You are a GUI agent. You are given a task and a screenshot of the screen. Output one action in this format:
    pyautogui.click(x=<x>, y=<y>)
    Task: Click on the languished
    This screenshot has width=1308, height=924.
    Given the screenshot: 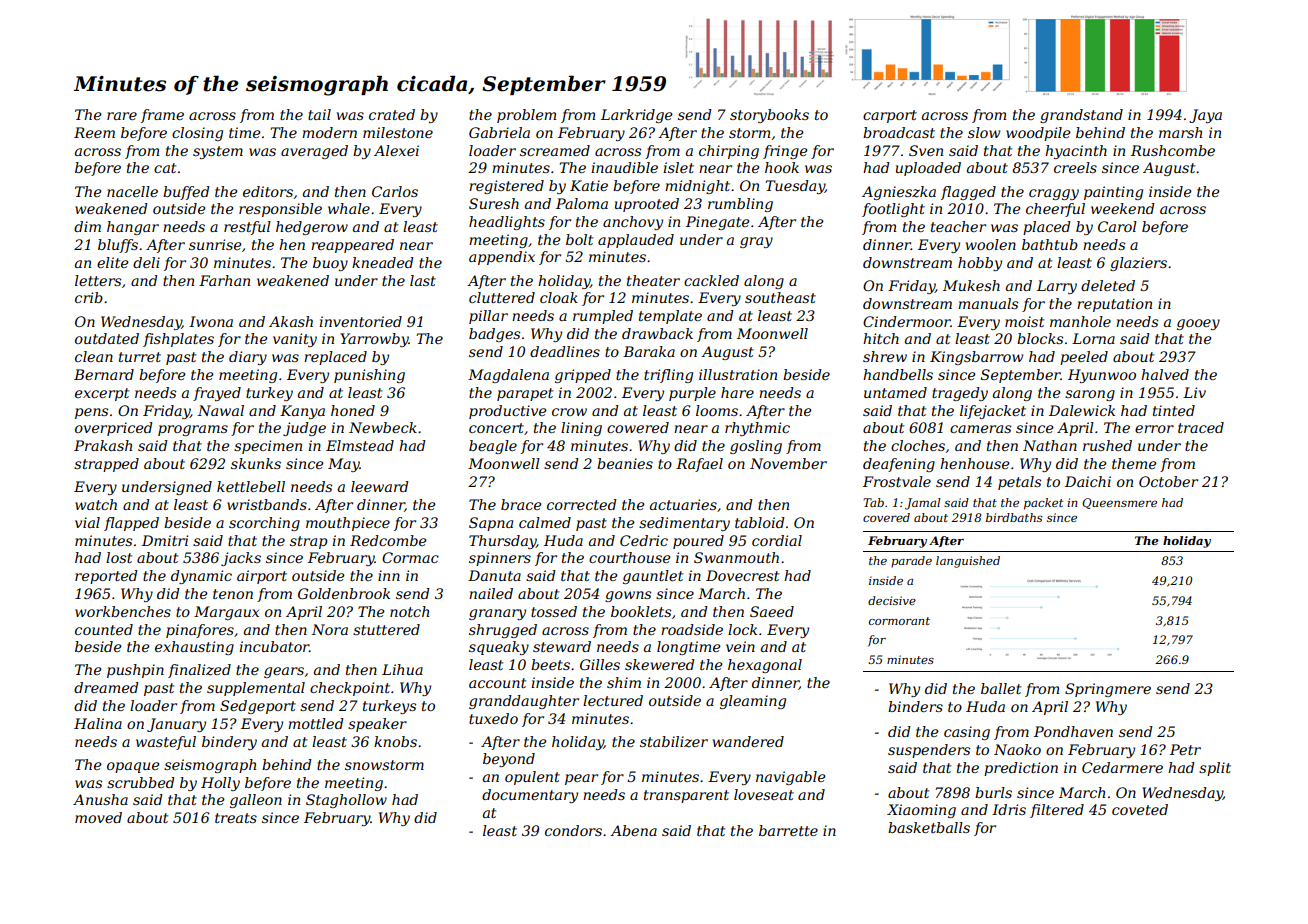 What is the action you would take?
    pyautogui.click(x=968, y=562)
